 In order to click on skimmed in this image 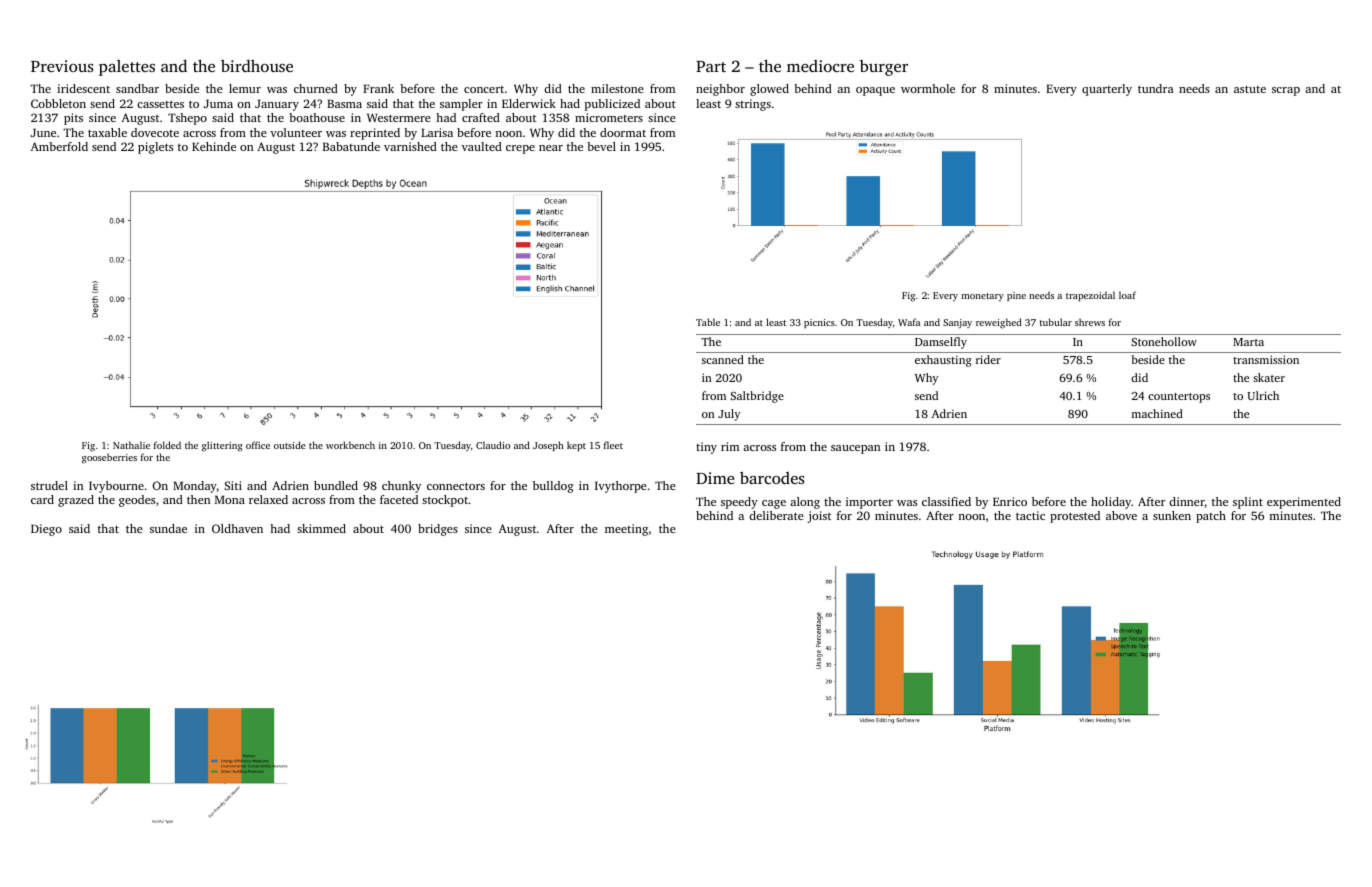, I will do `click(321, 528)`.
